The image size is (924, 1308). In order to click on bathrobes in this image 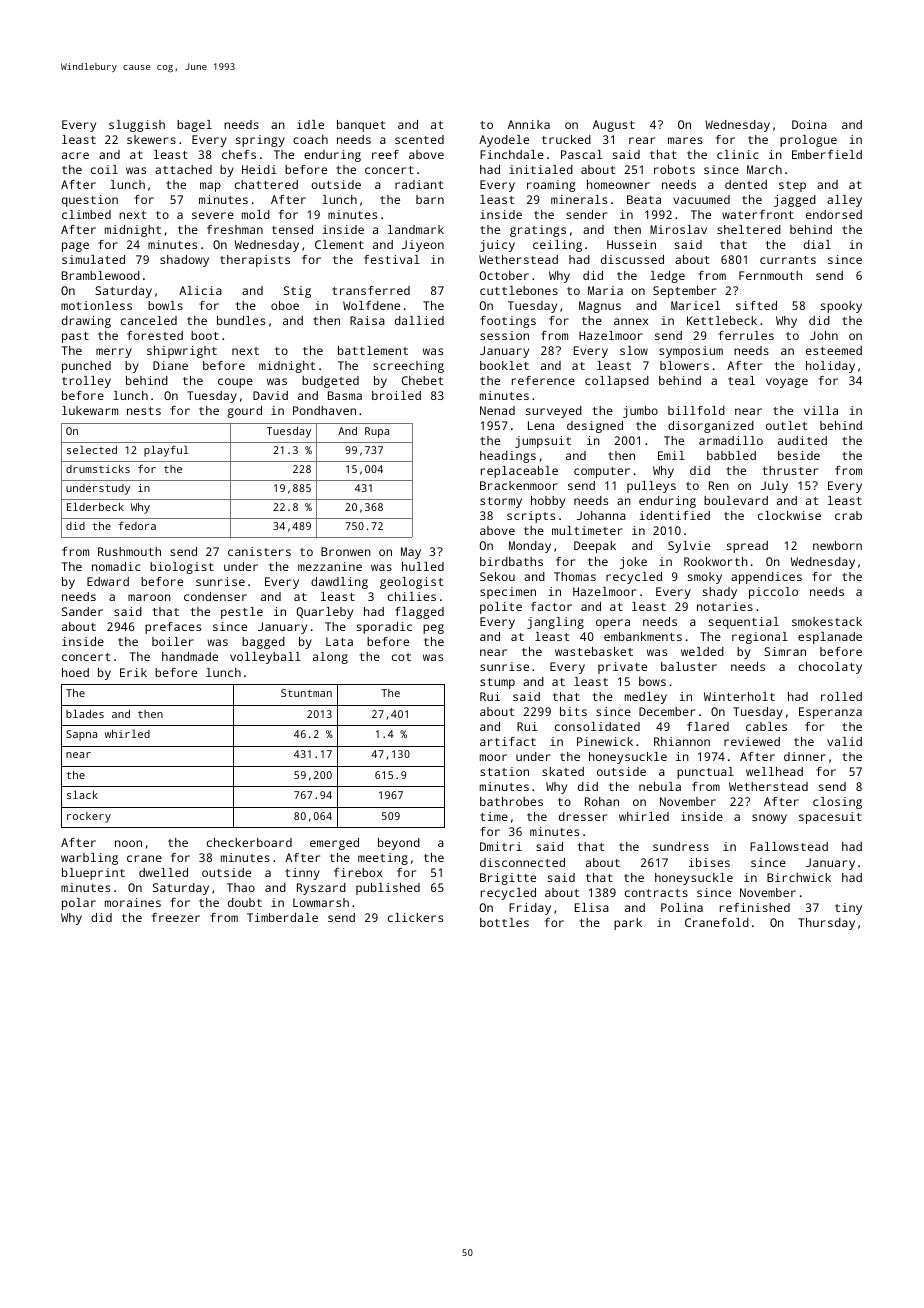, I will do `click(511, 801)`.
